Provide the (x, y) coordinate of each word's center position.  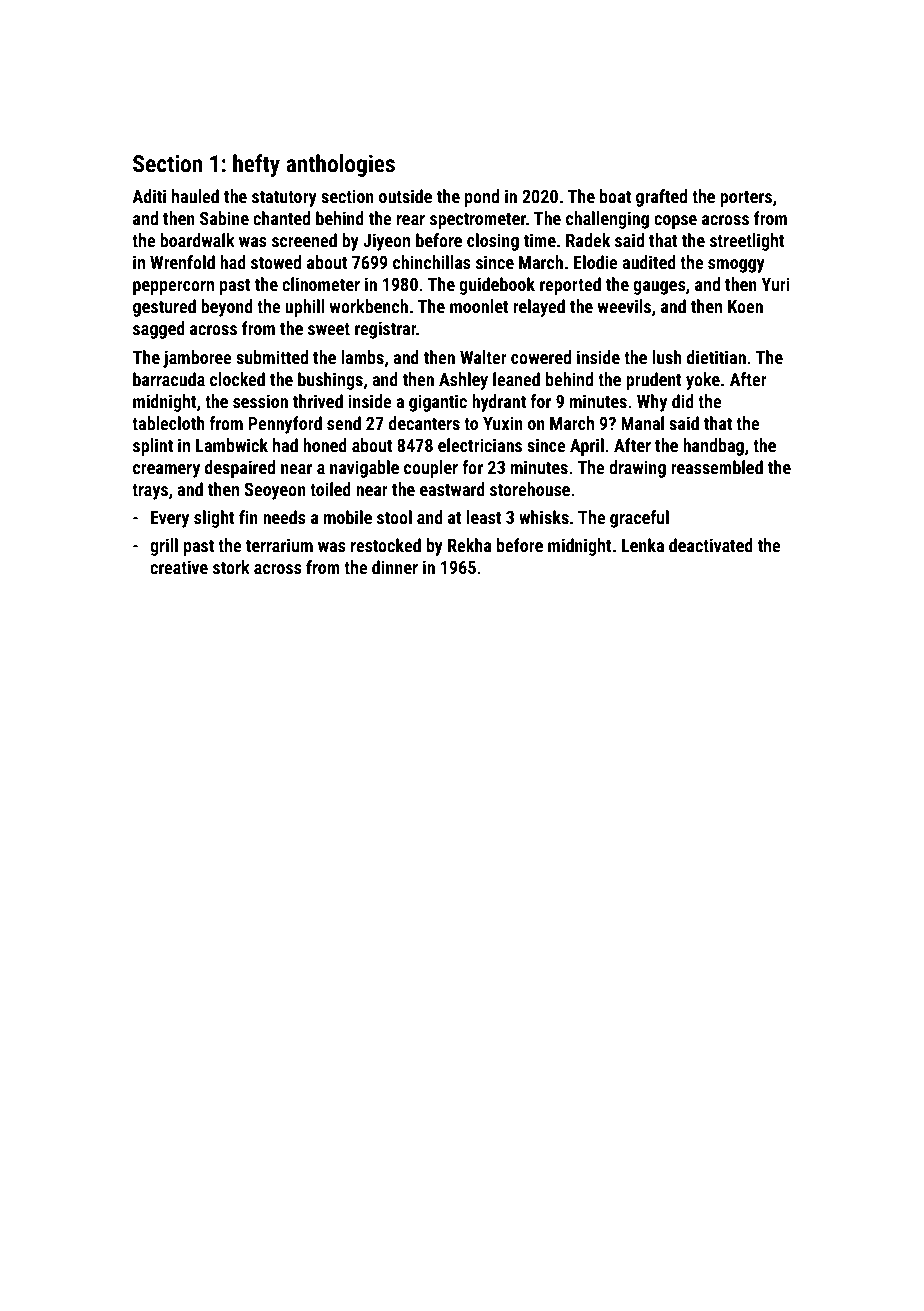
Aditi (149, 196)
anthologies (340, 165)
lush (667, 357)
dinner (395, 567)
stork (231, 567)
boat (615, 196)
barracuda (169, 379)
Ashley (463, 381)
